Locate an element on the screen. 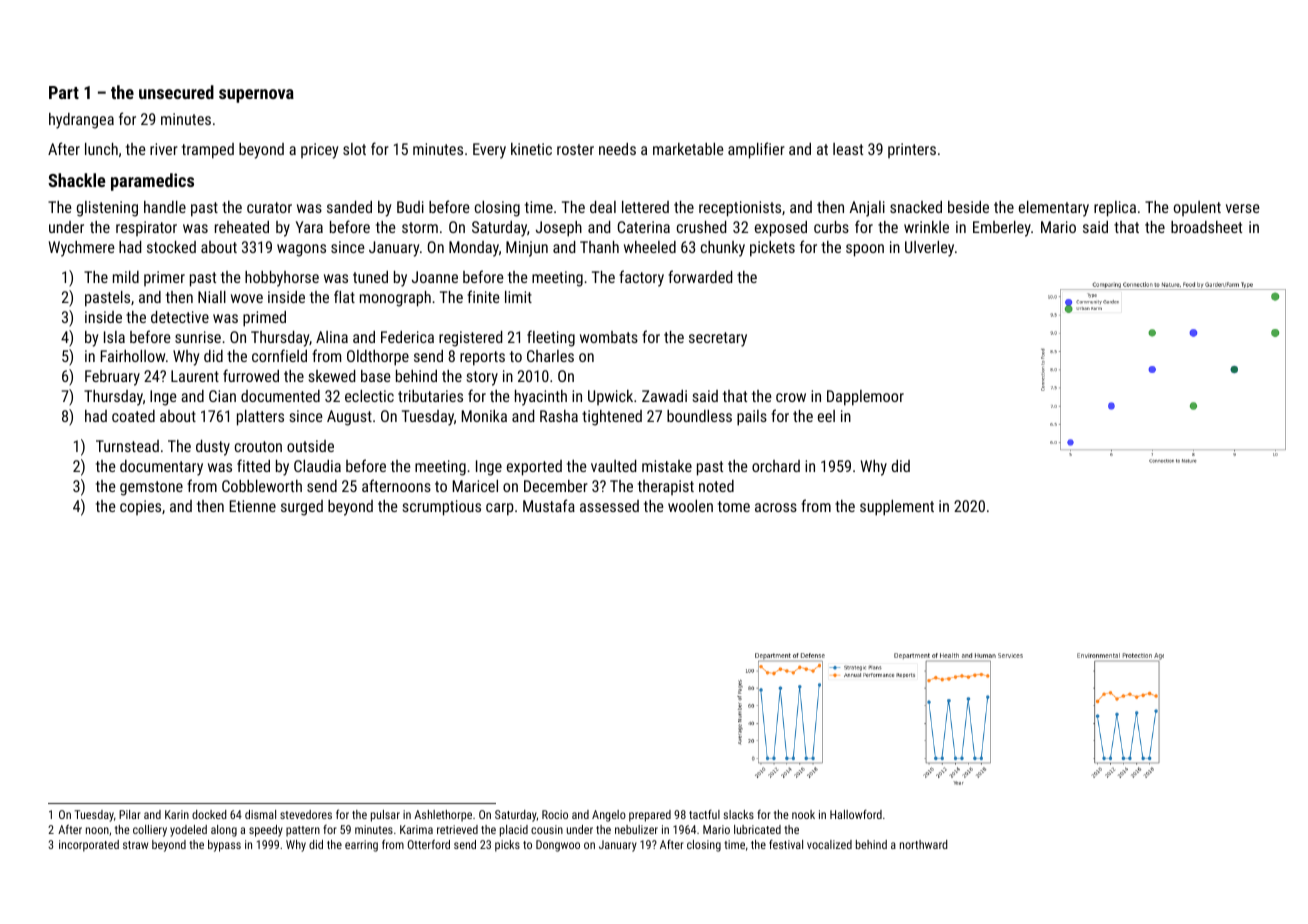  surged is located at coordinates (302, 508).
